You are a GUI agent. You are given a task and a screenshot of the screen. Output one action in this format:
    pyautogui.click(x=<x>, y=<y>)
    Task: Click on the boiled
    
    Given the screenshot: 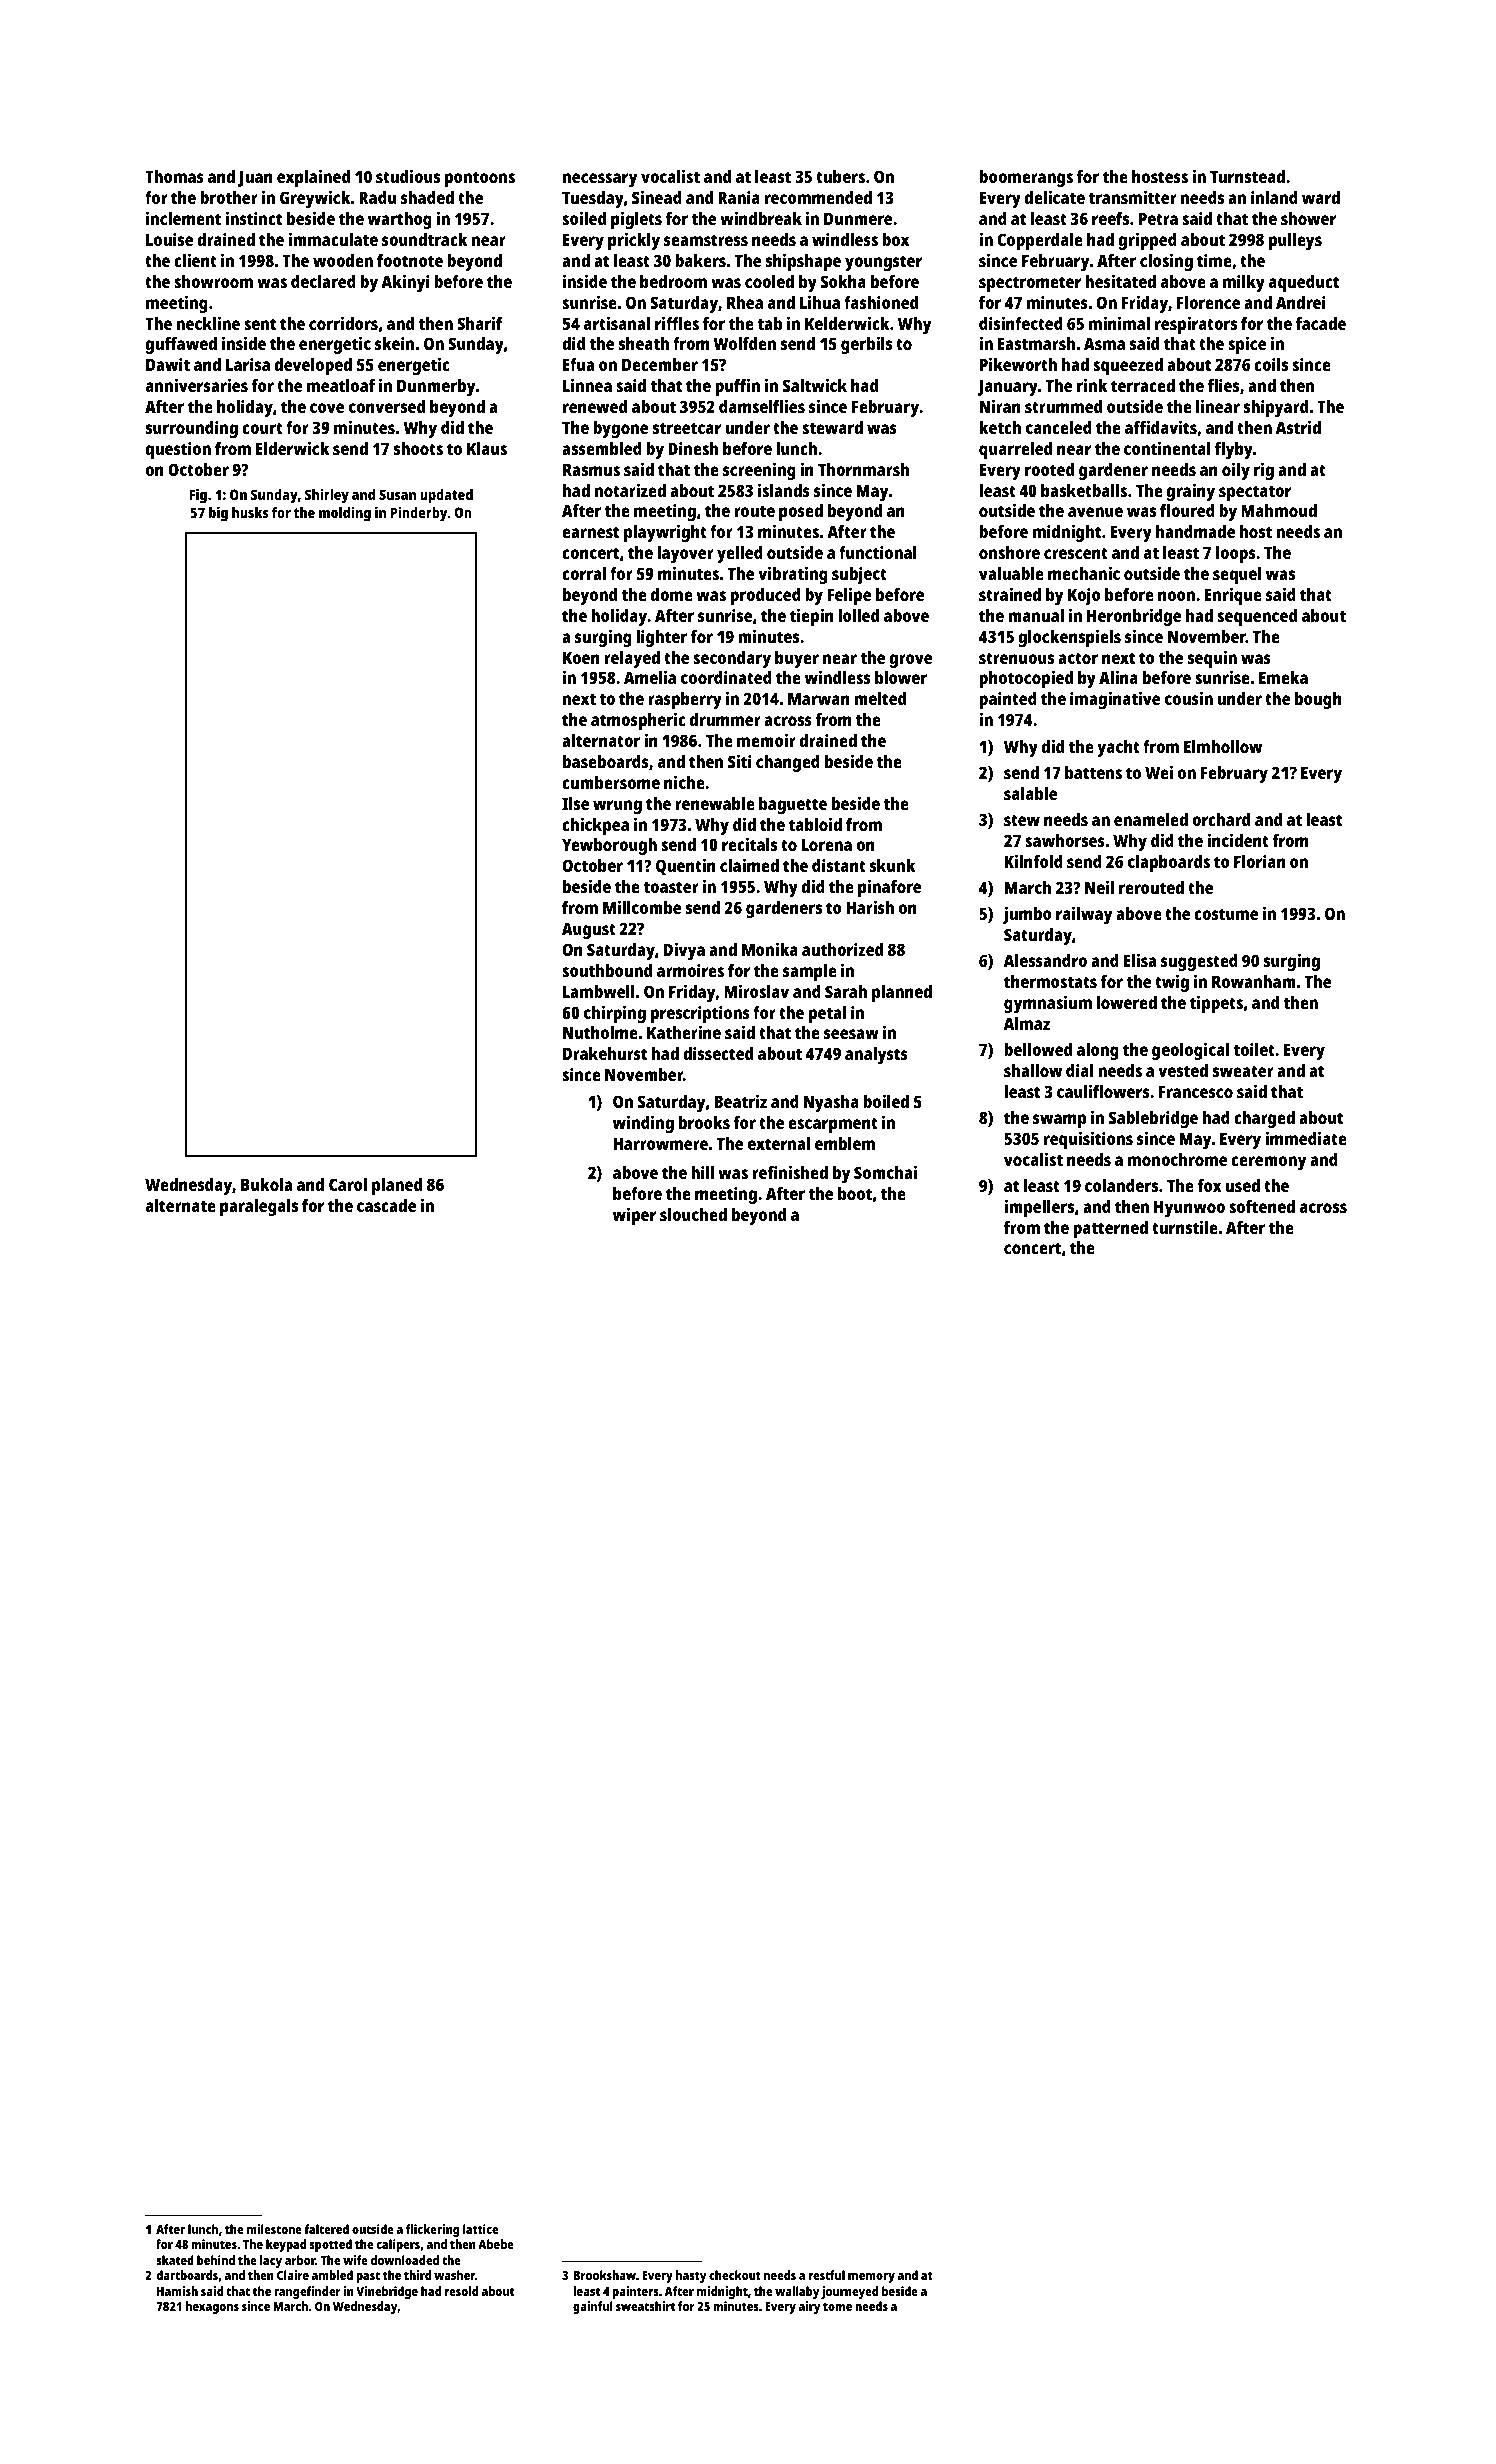 What is the action you would take?
    pyautogui.click(x=886, y=1101)
